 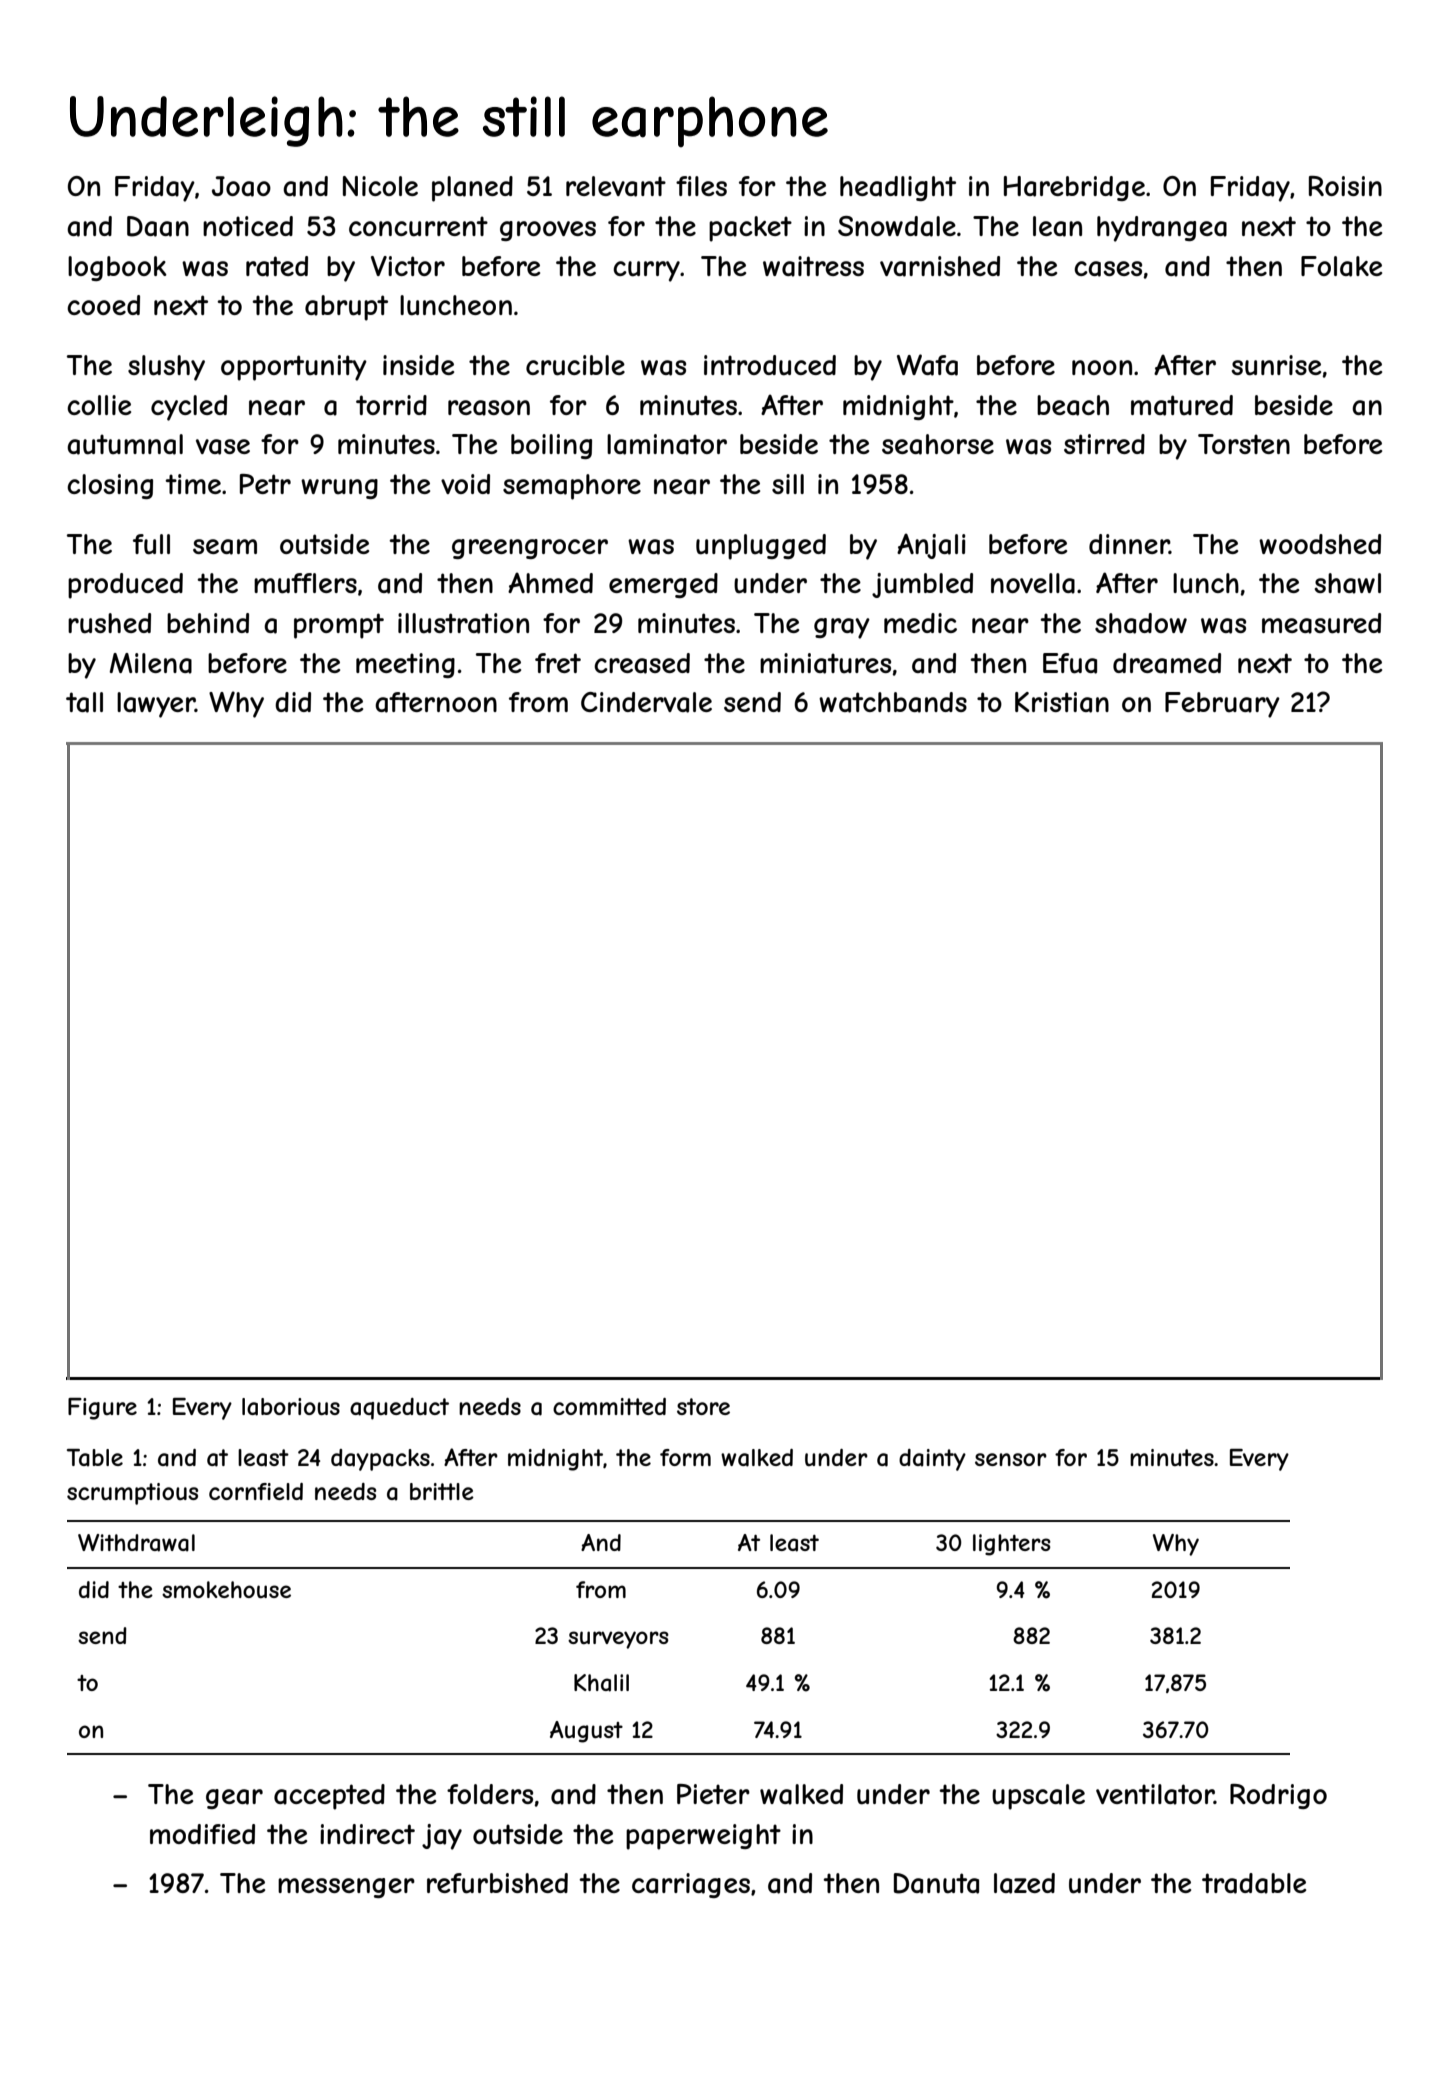 What do you see at coordinates (897, 226) in the screenshot?
I see `Snowdale` at bounding box center [897, 226].
